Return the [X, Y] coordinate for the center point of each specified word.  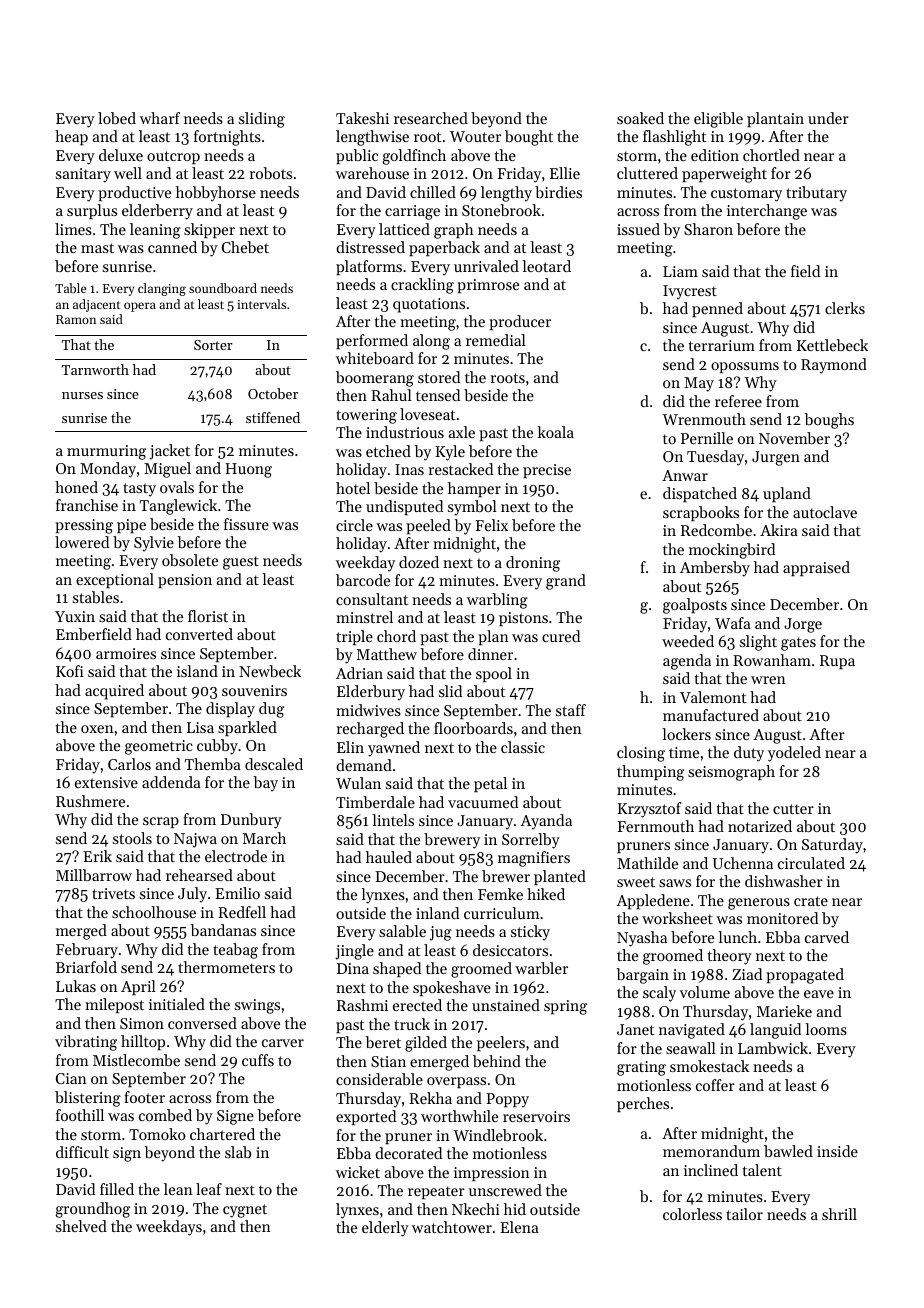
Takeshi [362, 118]
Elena [519, 1227]
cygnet [245, 1211]
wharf [160, 118]
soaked [640, 118]
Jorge [803, 625]
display [230, 710]
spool [494, 674]
